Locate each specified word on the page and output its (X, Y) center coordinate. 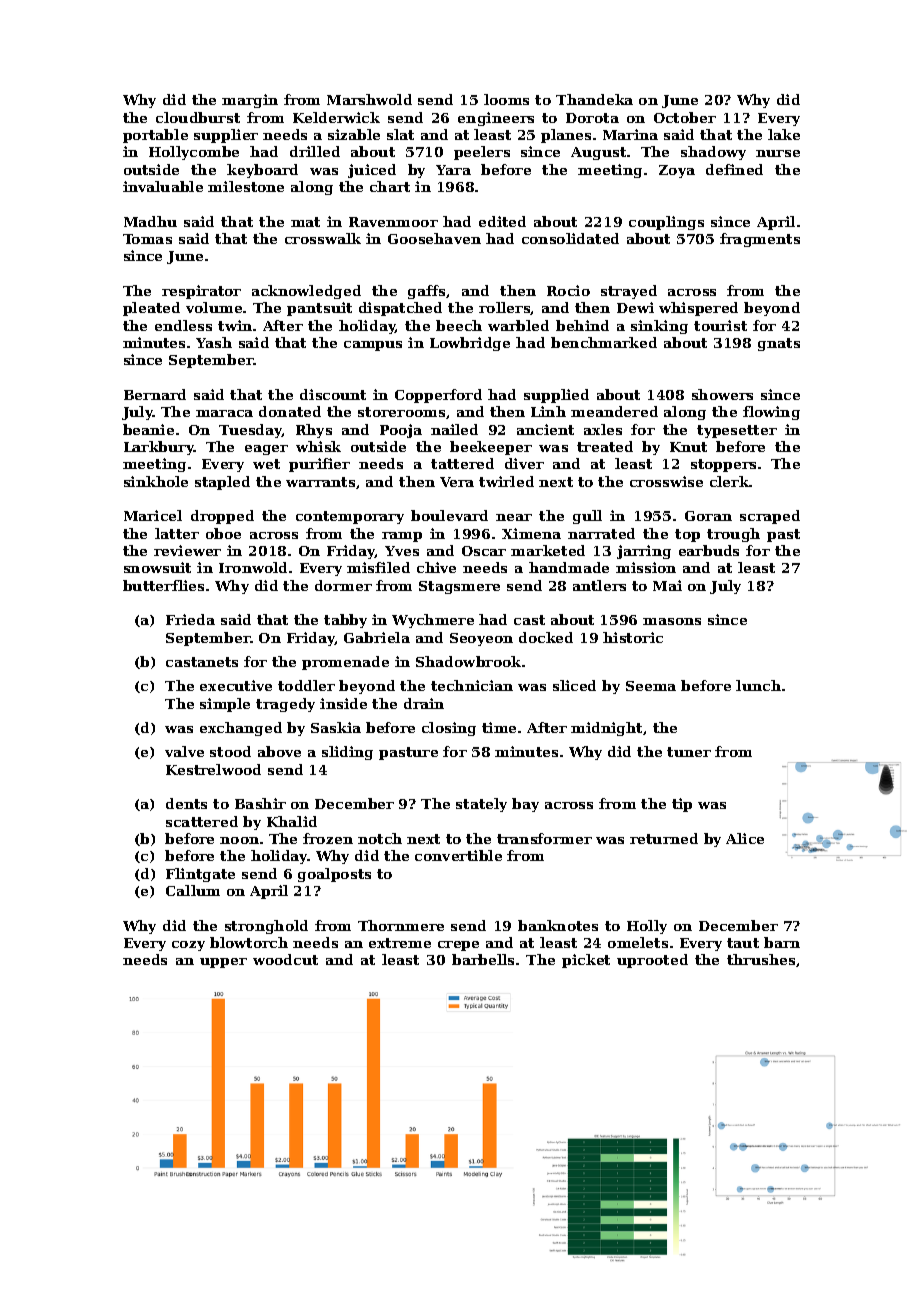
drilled (315, 151)
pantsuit (319, 309)
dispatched (400, 309)
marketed (548, 550)
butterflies (163, 585)
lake (784, 134)
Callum (193, 890)
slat (400, 134)
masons (672, 621)
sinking (659, 327)
